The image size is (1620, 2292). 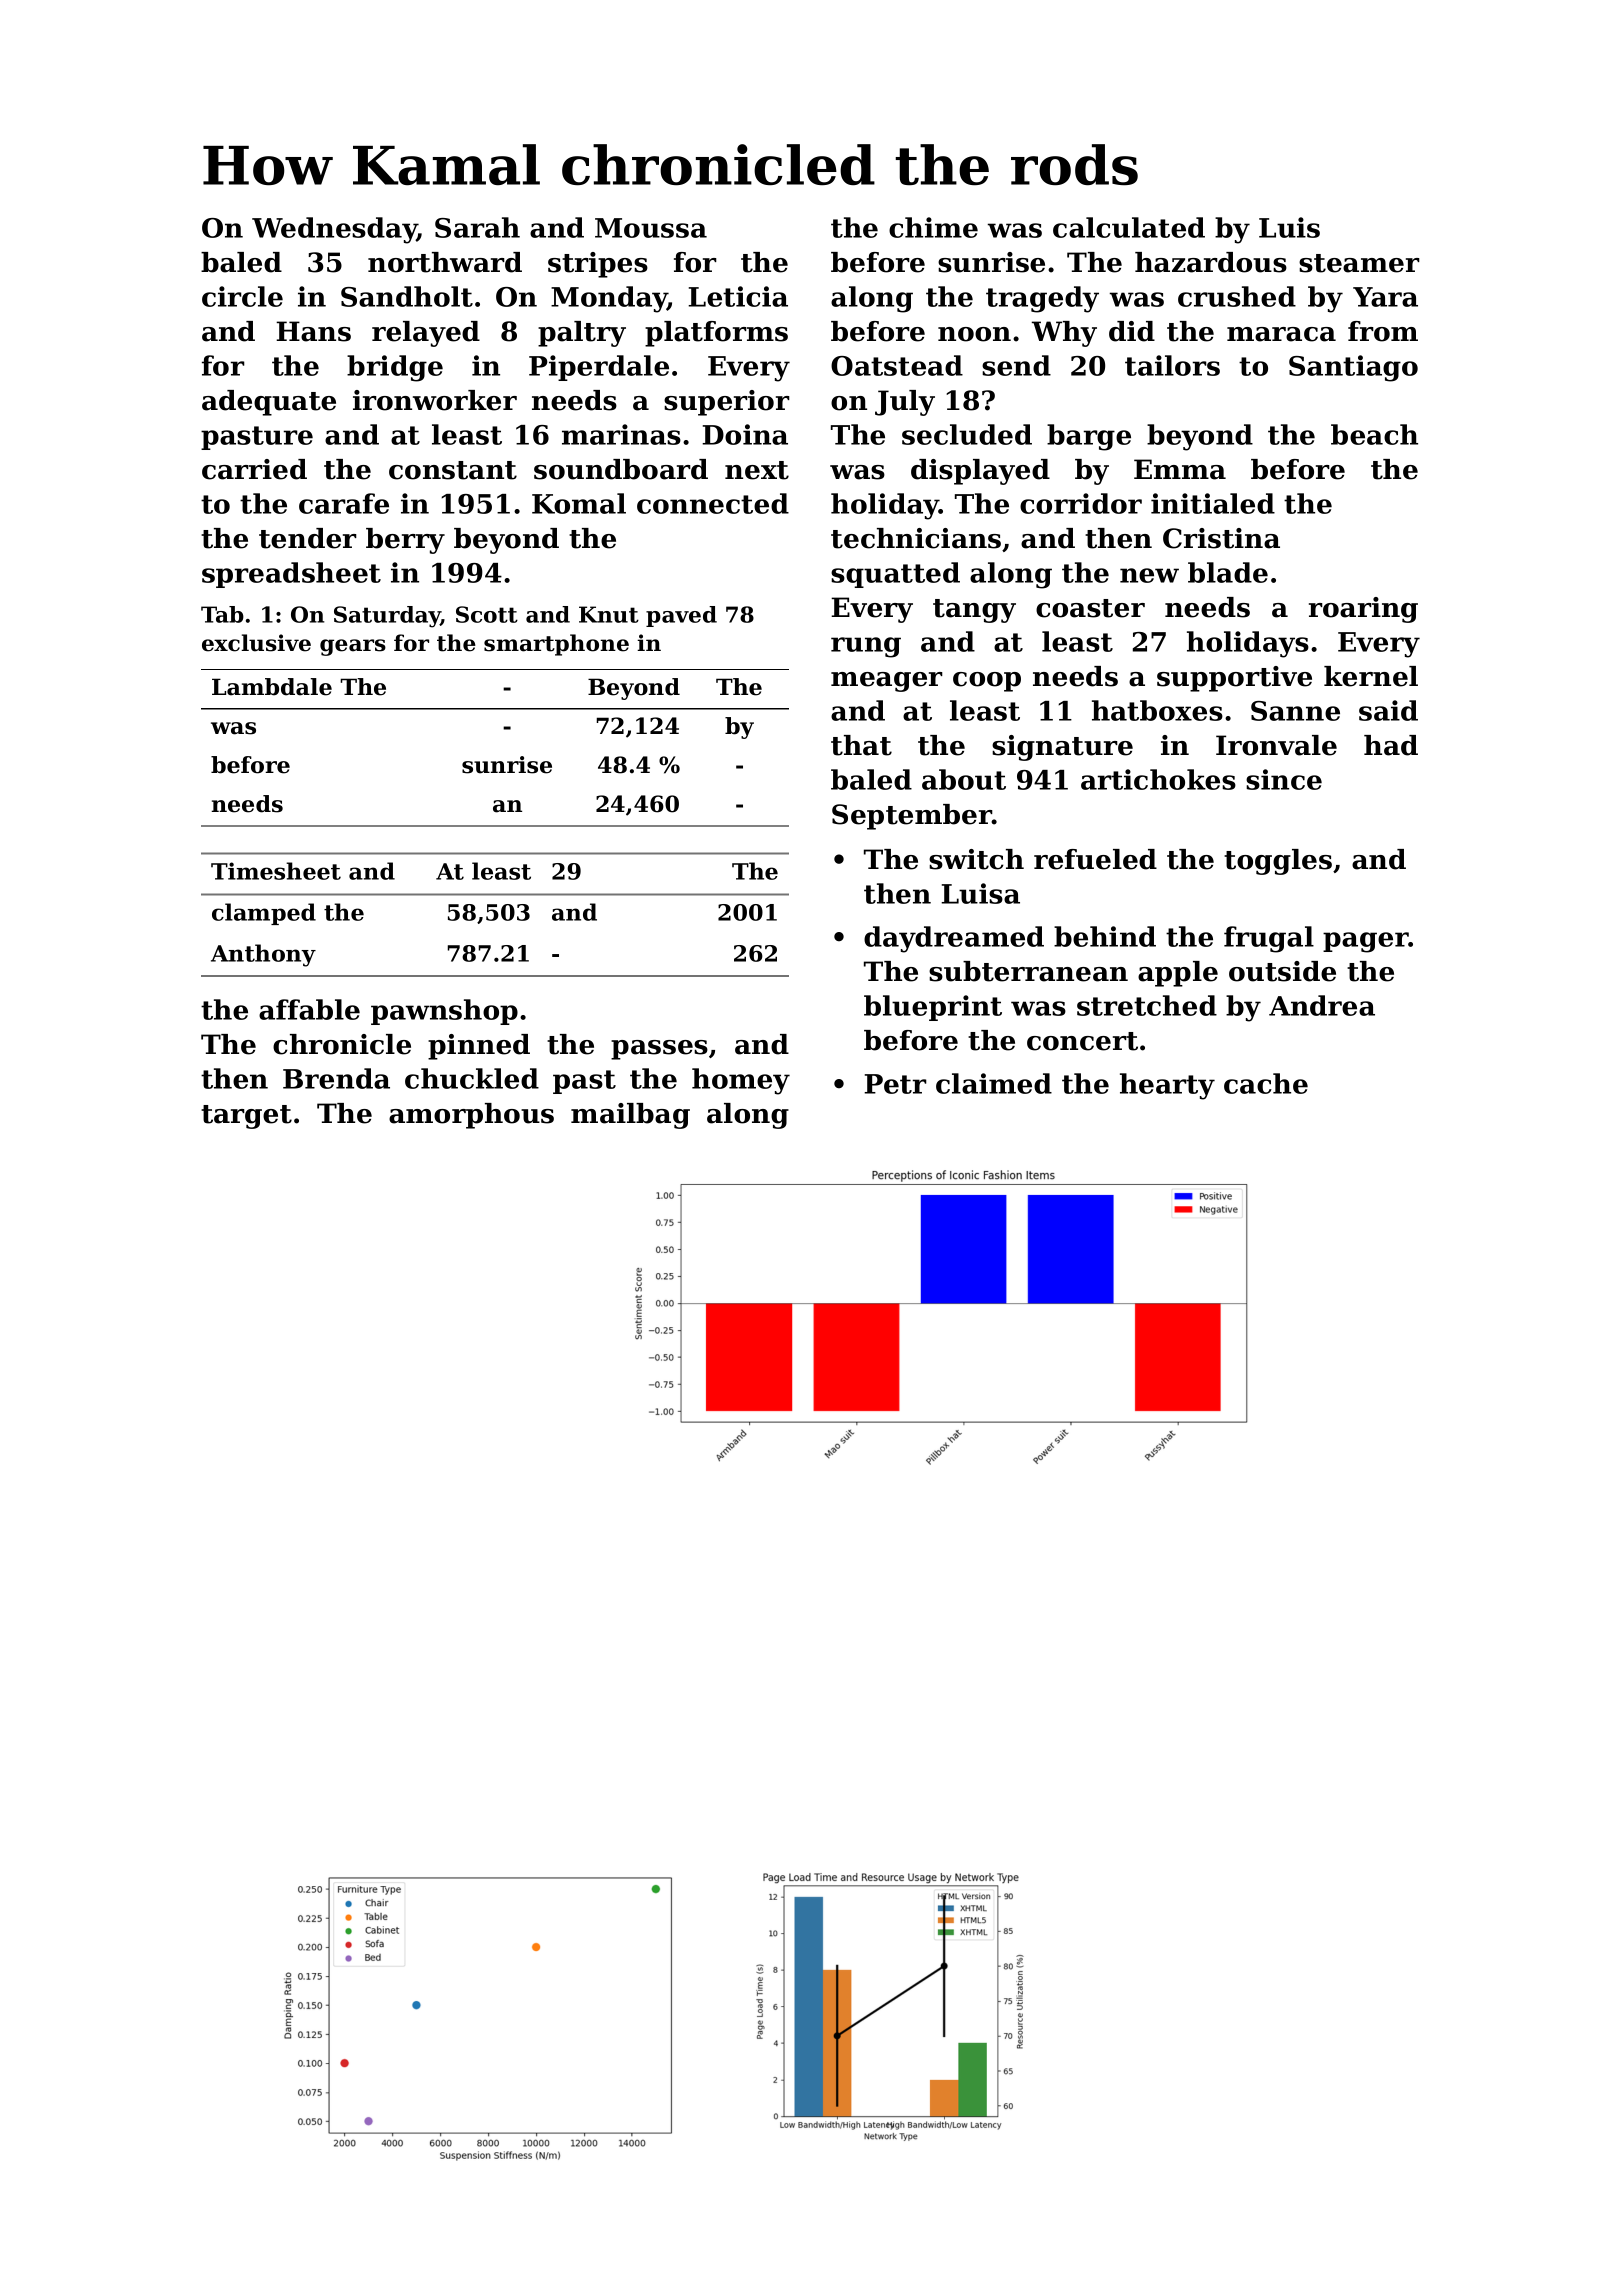 What do you see at coordinates (1278, 862) in the screenshot?
I see `toggles` at bounding box center [1278, 862].
